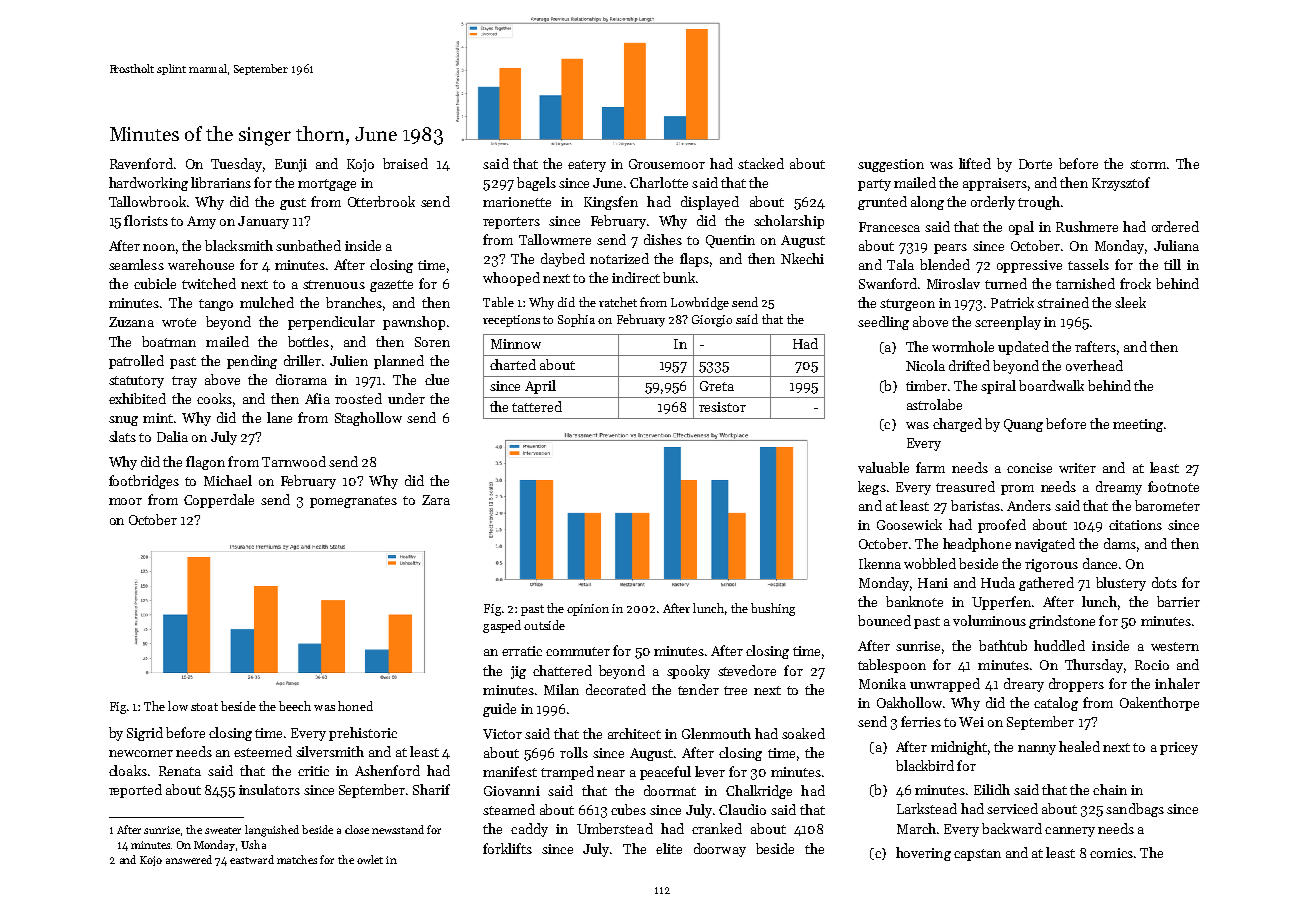  I want to click on Ravenford, so click(141, 163).
